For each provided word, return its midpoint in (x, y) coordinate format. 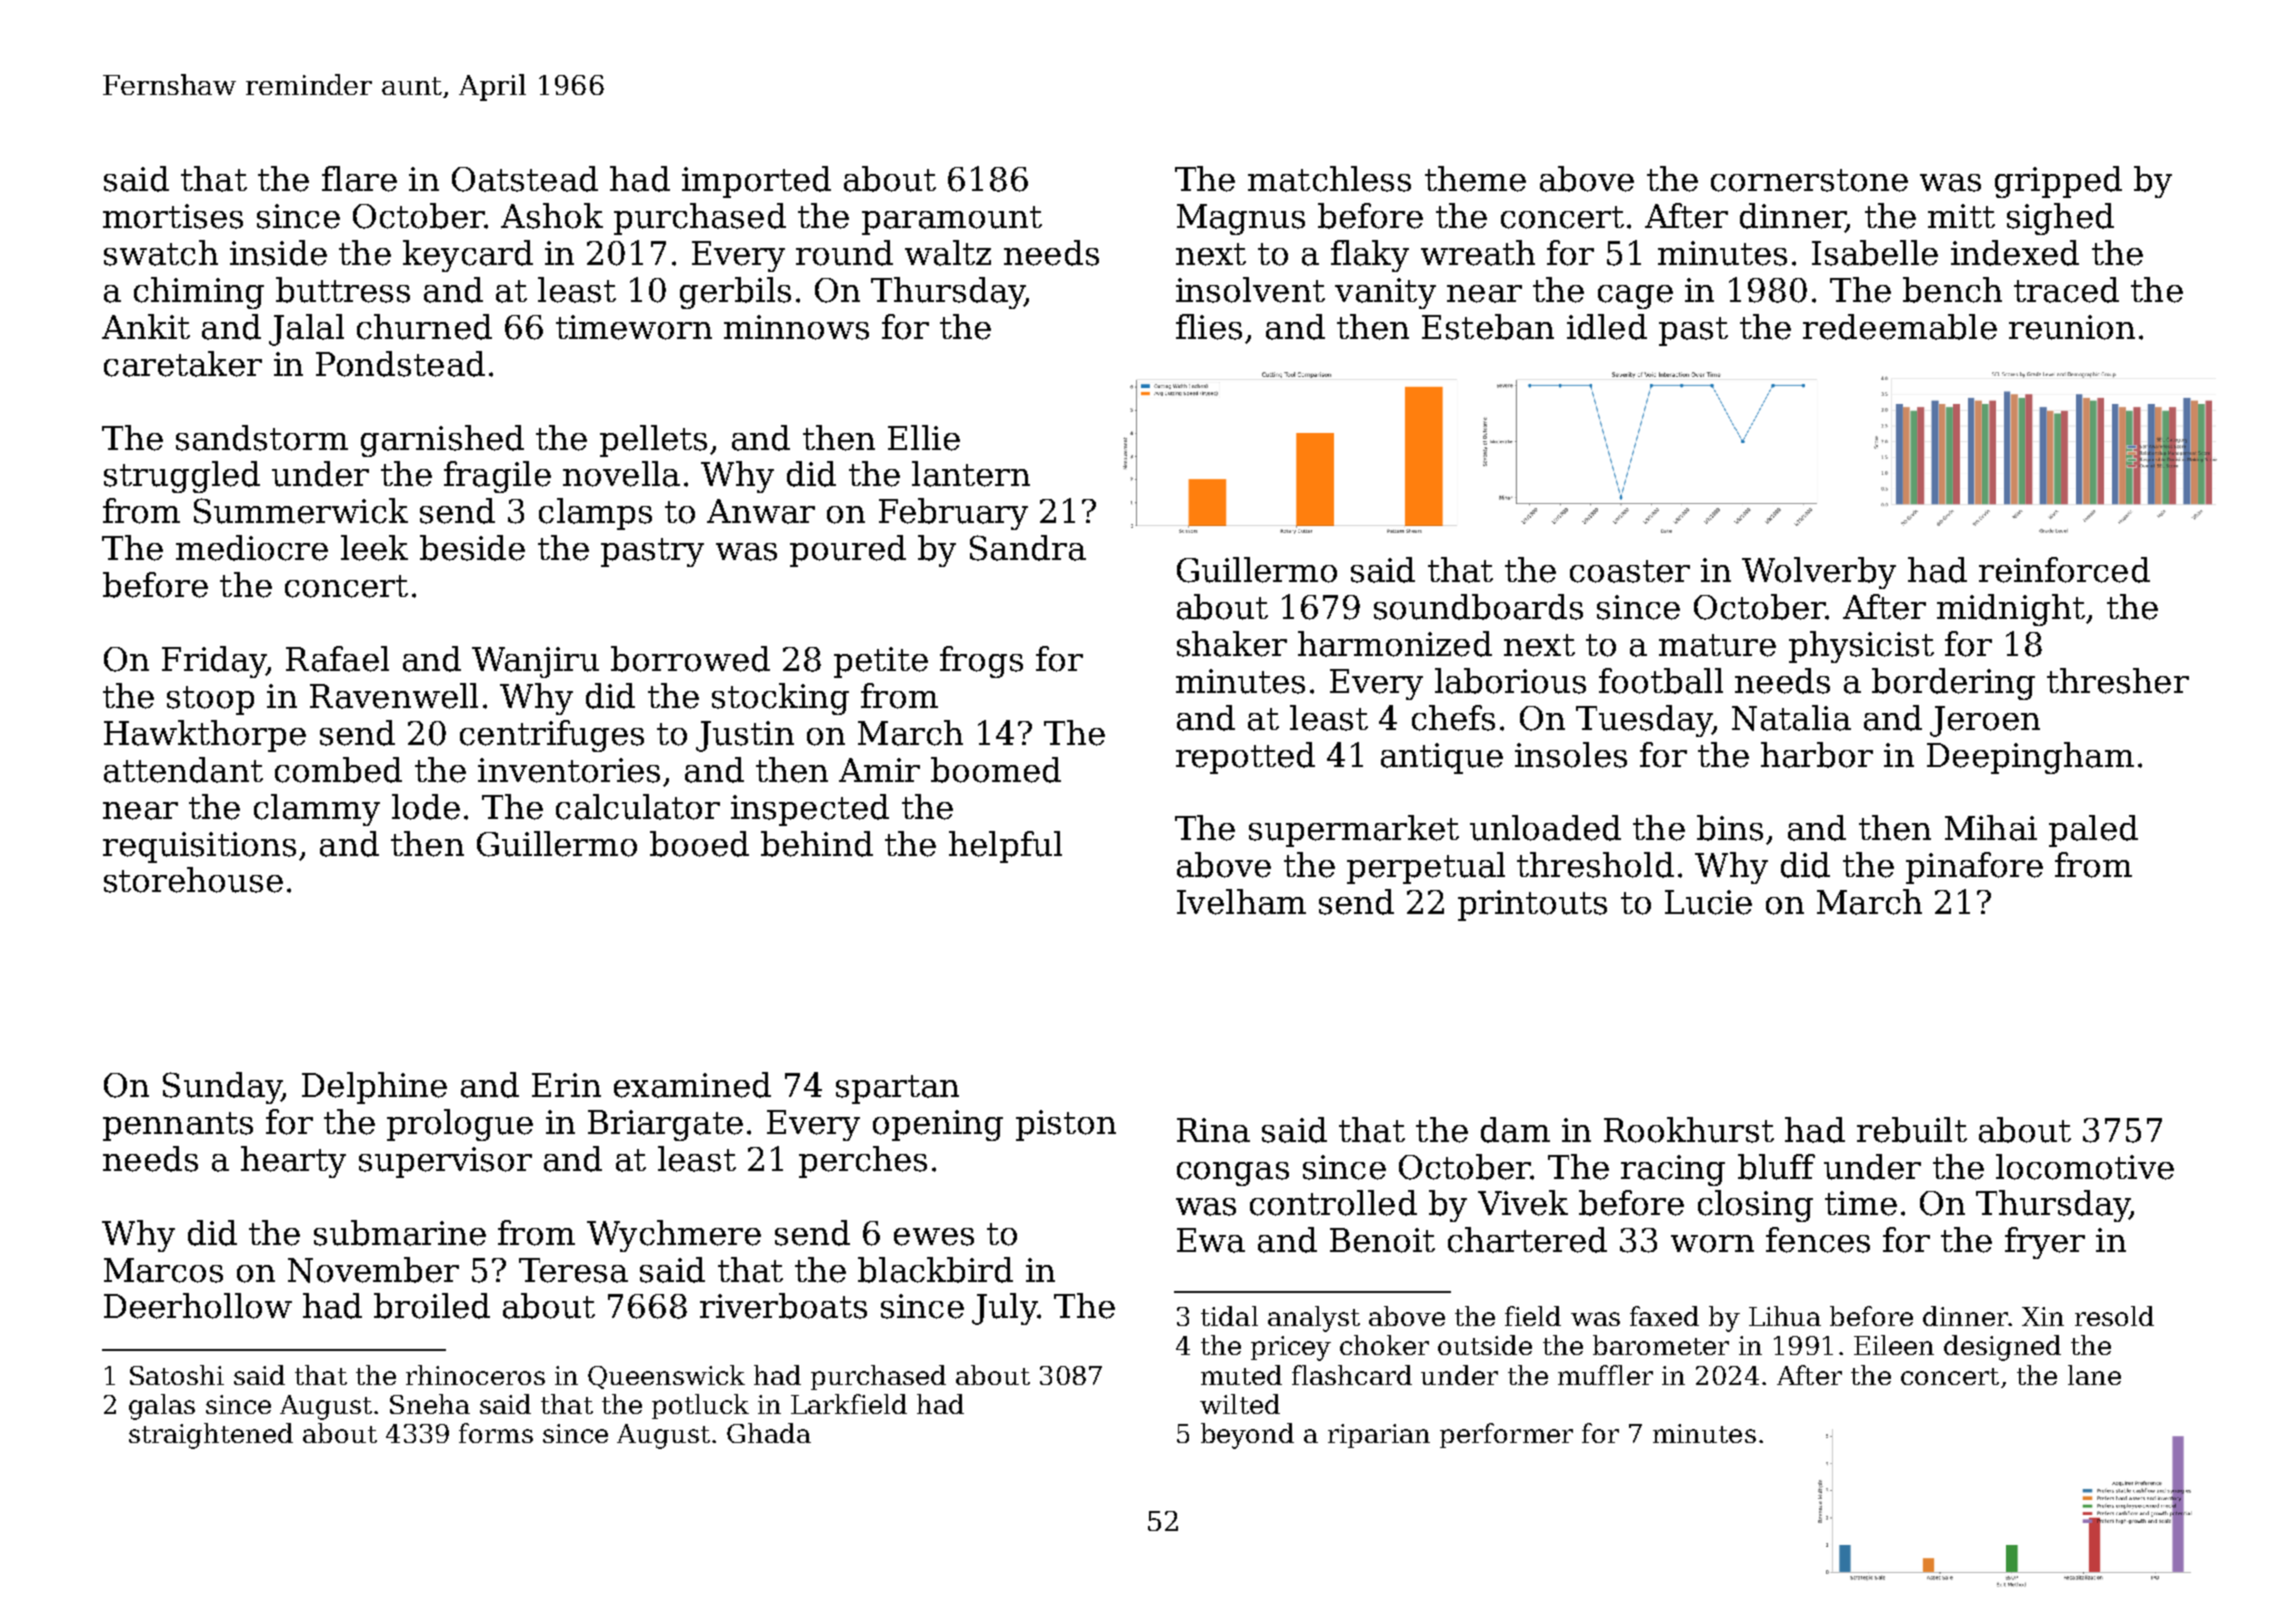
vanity (1385, 293)
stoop (210, 700)
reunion (2072, 327)
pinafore (1974, 868)
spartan (897, 1089)
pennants (178, 1126)
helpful (1005, 847)
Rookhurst (1689, 1130)
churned (424, 327)
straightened (211, 1436)
